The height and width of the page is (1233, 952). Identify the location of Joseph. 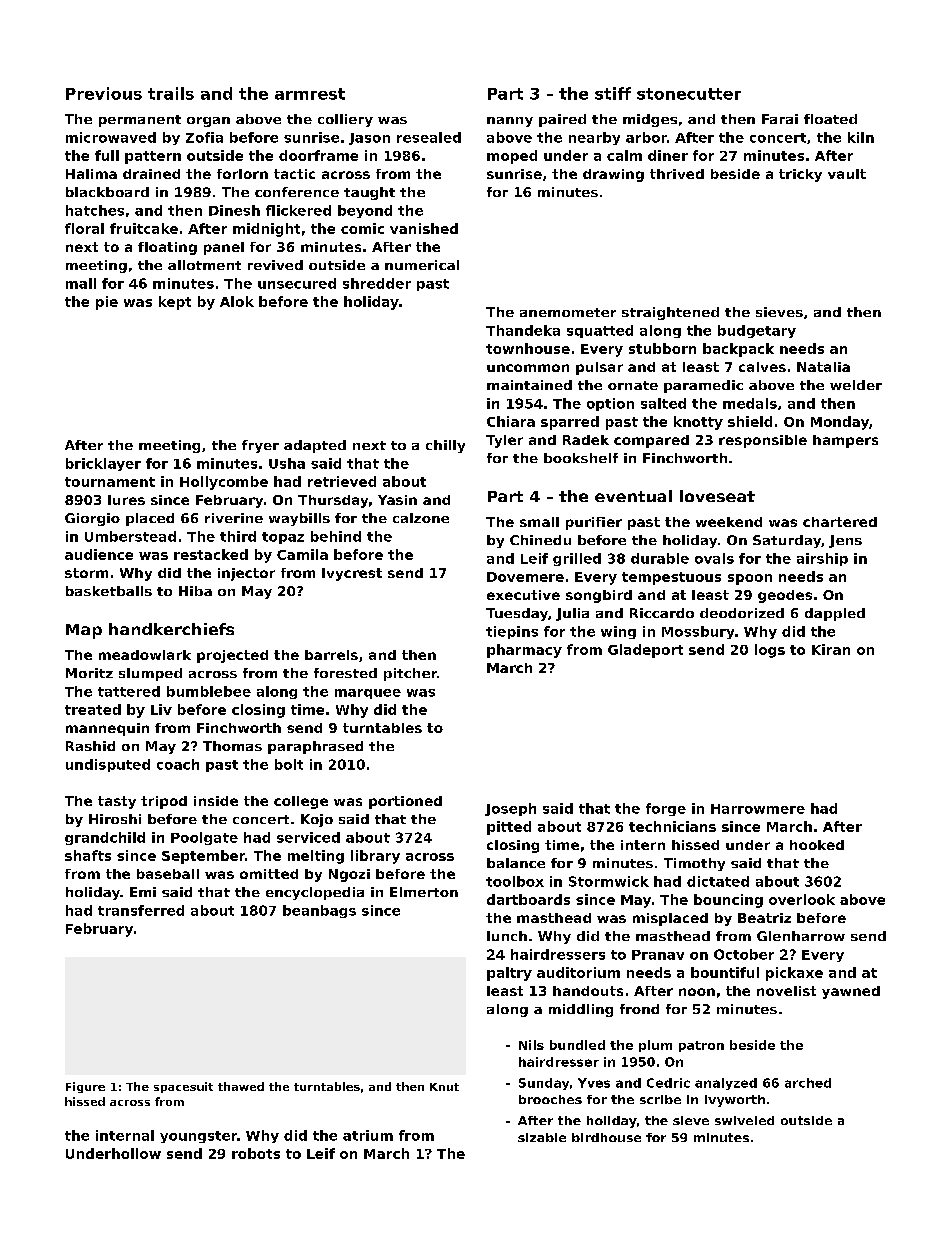
(510, 809).
